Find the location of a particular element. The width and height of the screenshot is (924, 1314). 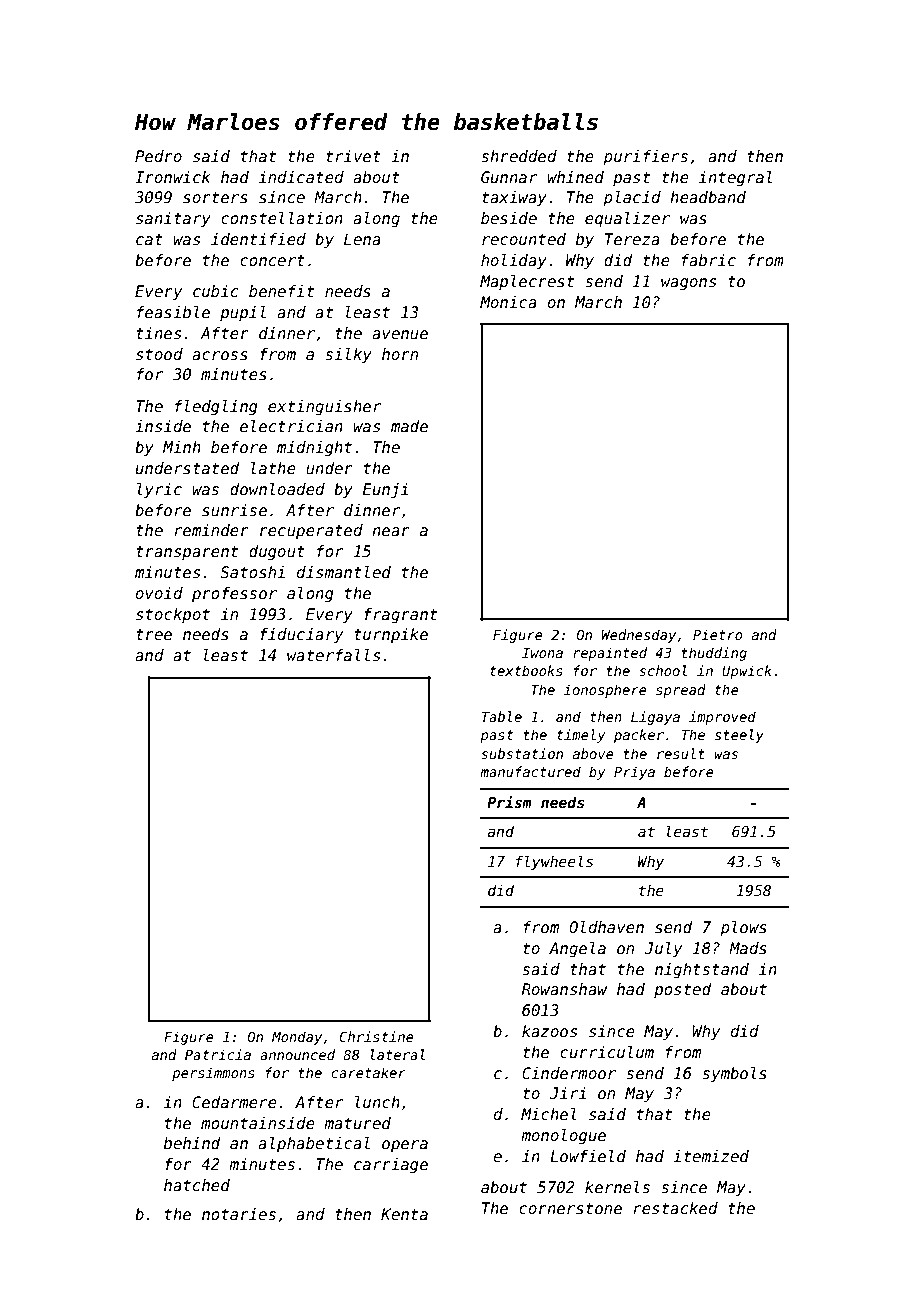

tree is located at coordinates (154, 635).
